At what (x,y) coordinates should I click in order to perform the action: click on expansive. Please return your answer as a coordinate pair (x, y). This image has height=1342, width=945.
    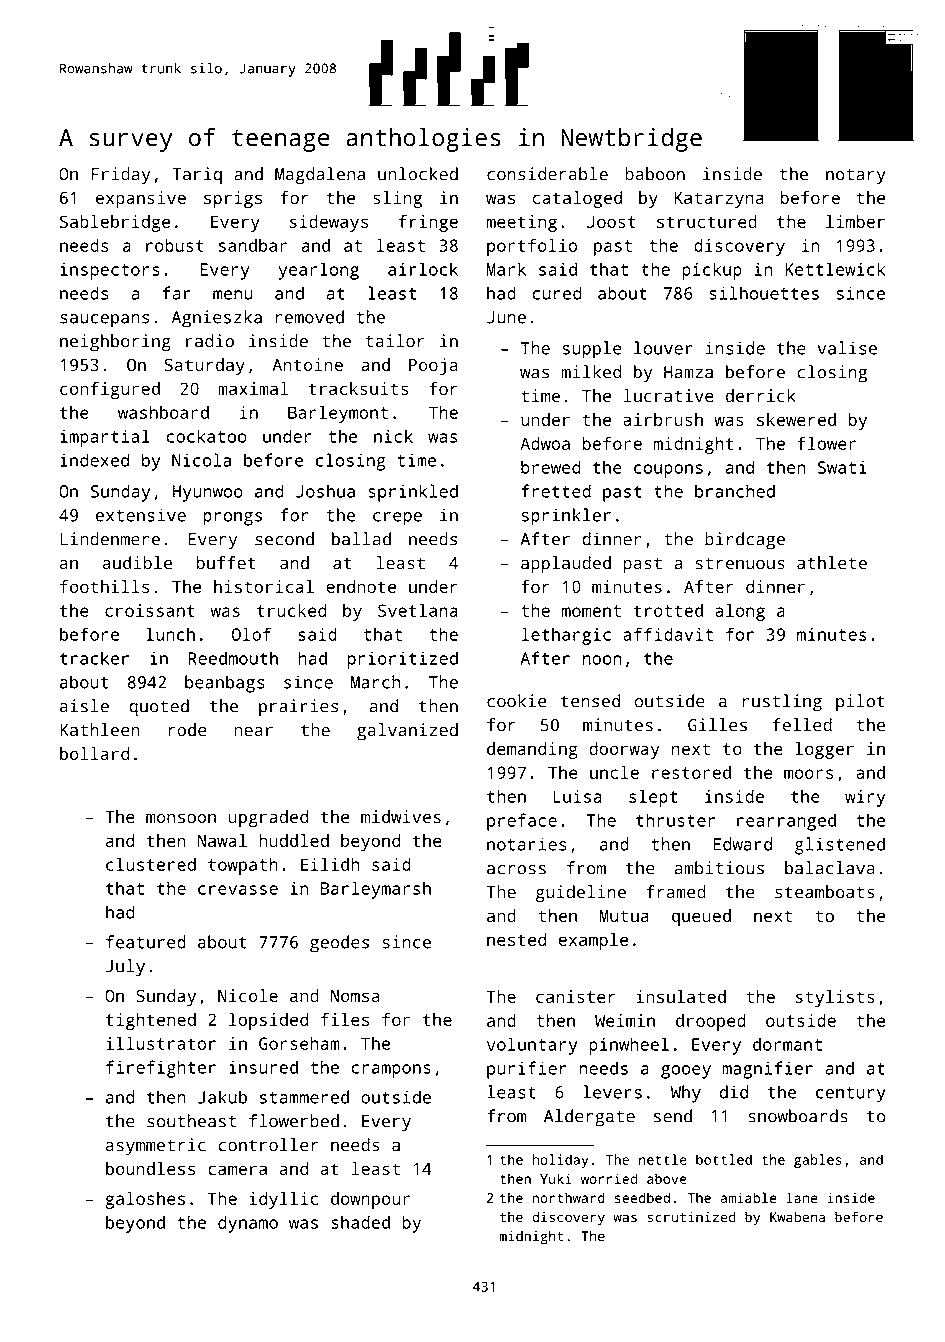
    Looking at the image, I should click on (141, 199).
